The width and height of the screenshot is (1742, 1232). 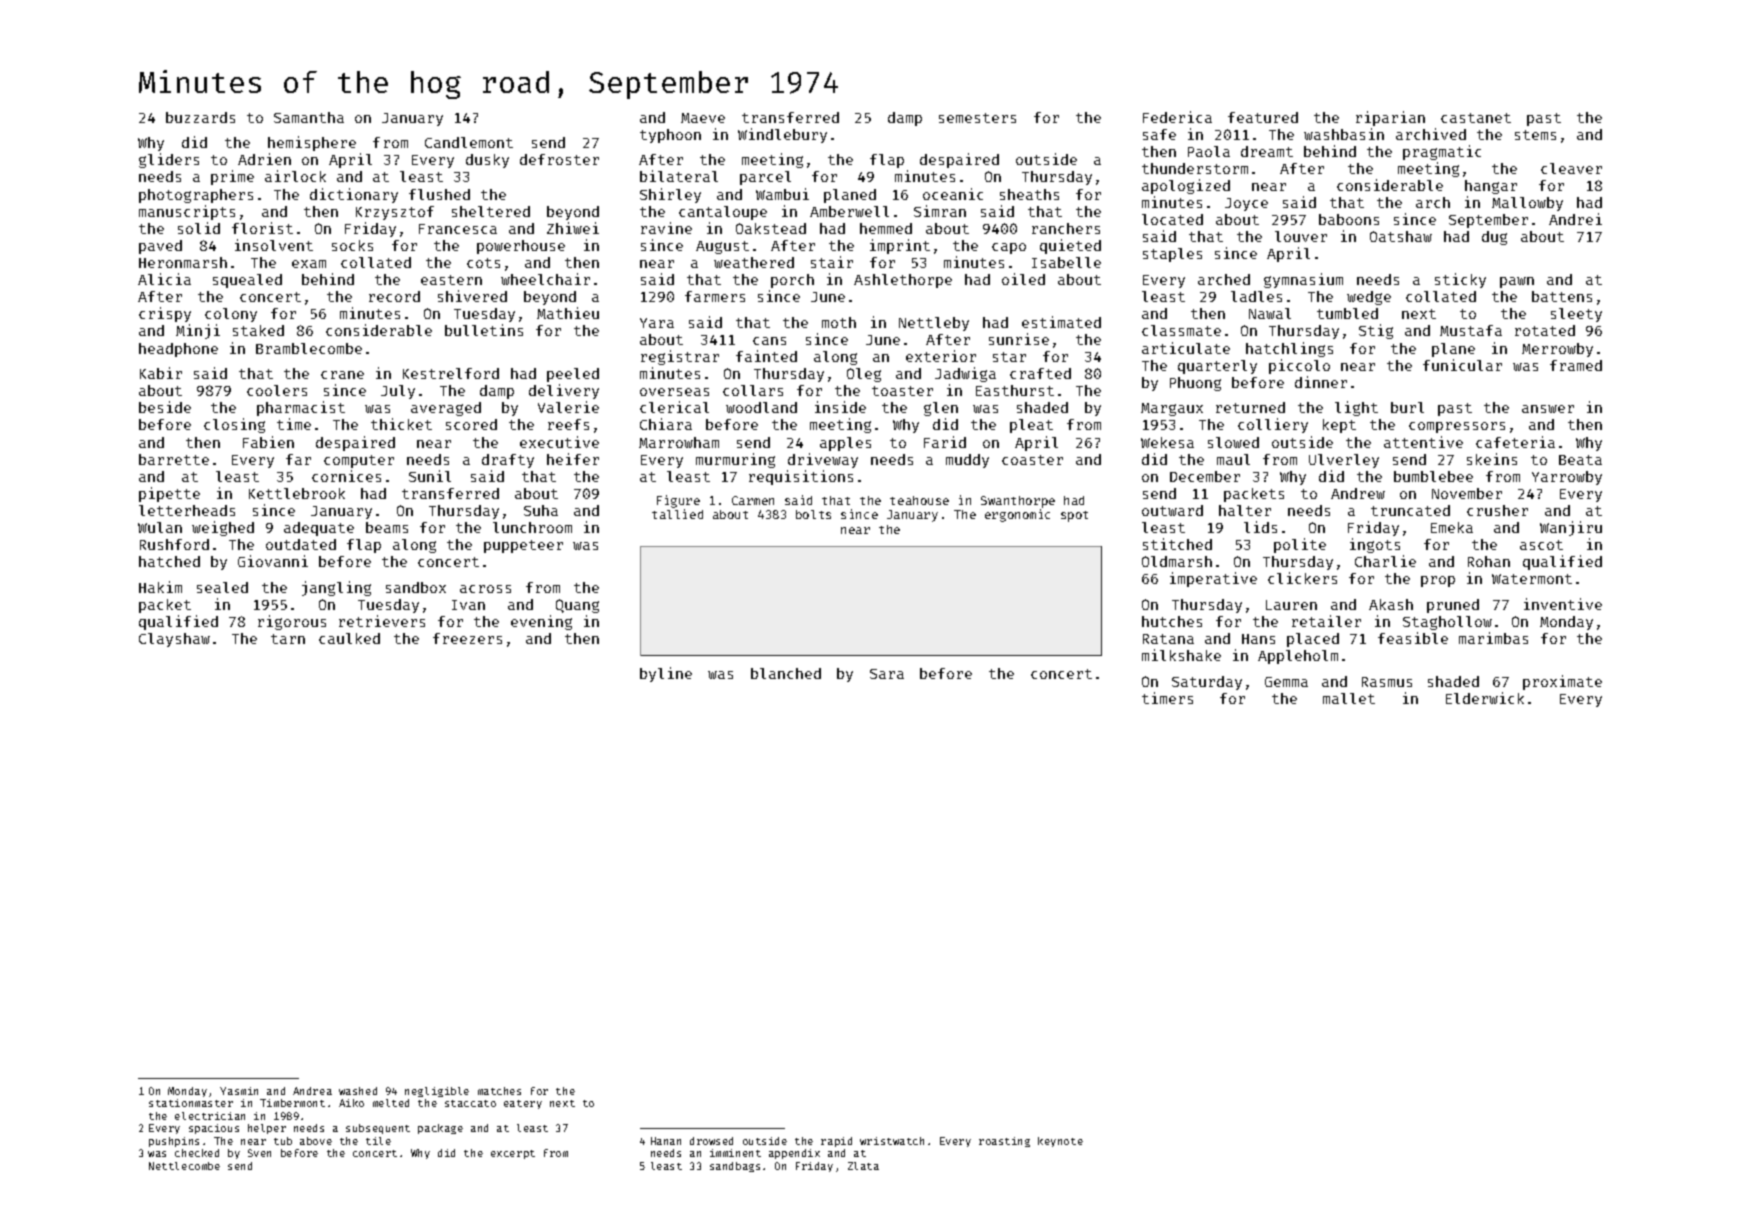 I want to click on riparian, so click(x=1390, y=118).
